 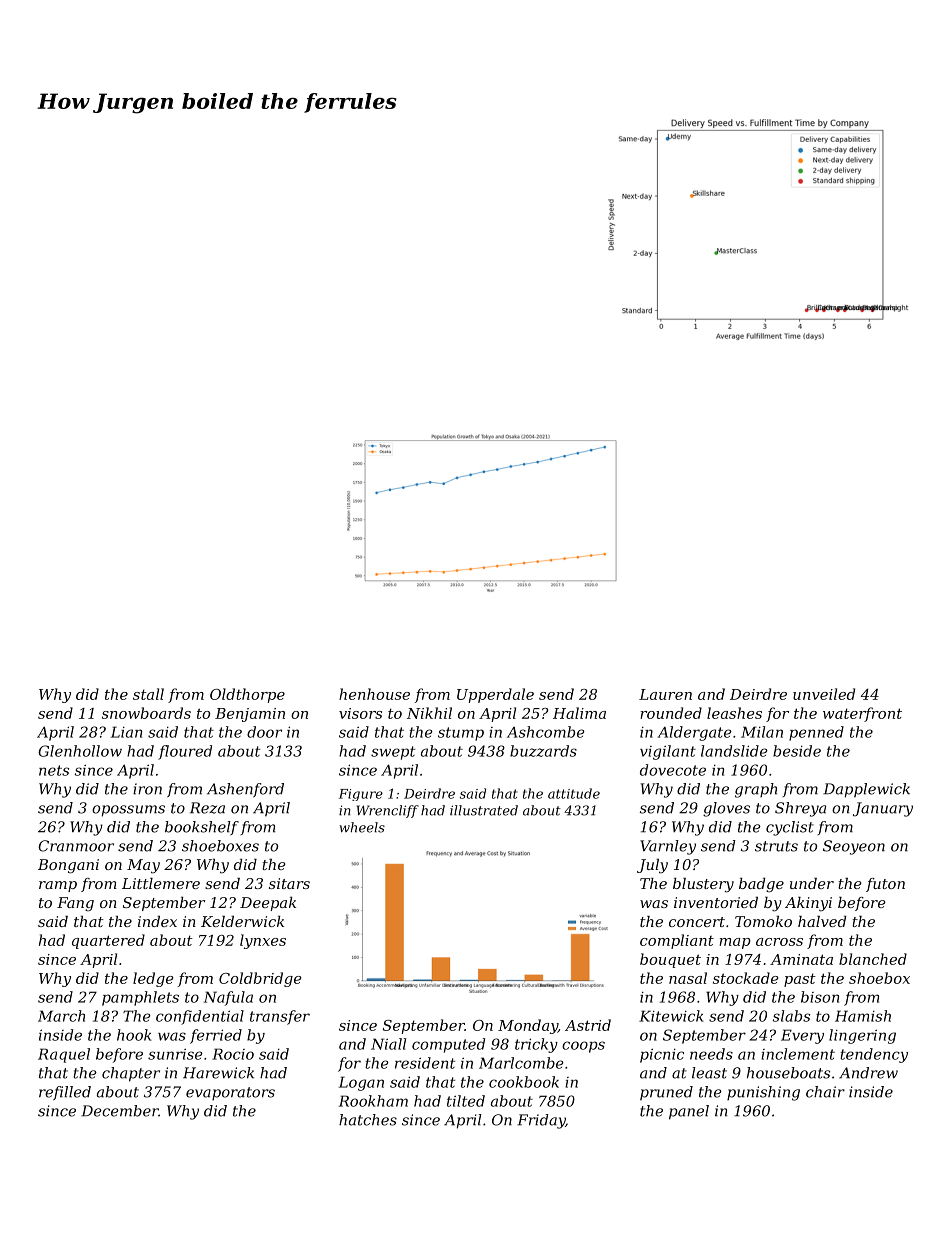 What do you see at coordinates (797, 751) in the document?
I see `beside` at bounding box center [797, 751].
